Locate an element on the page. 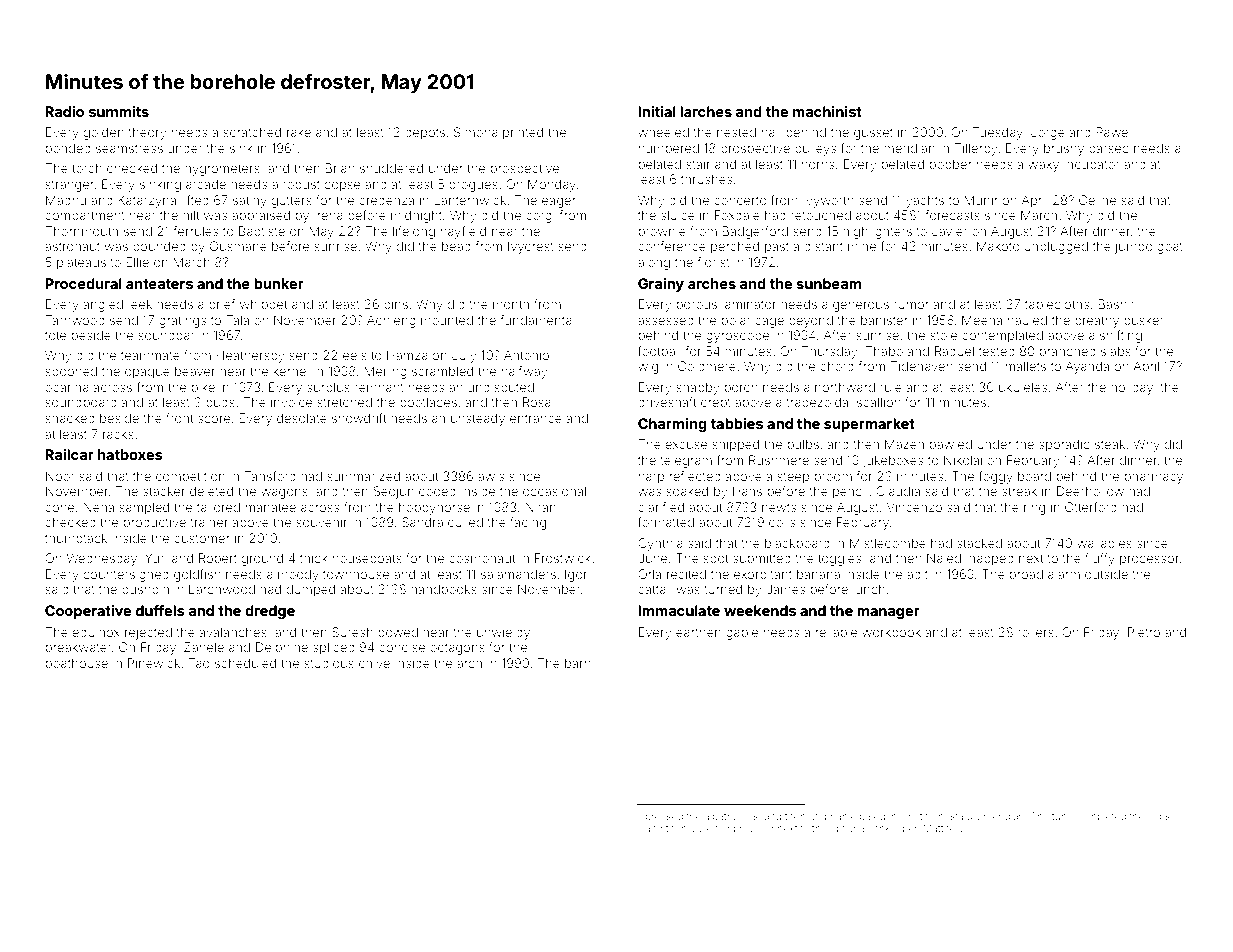  handbooks is located at coordinates (444, 589).
